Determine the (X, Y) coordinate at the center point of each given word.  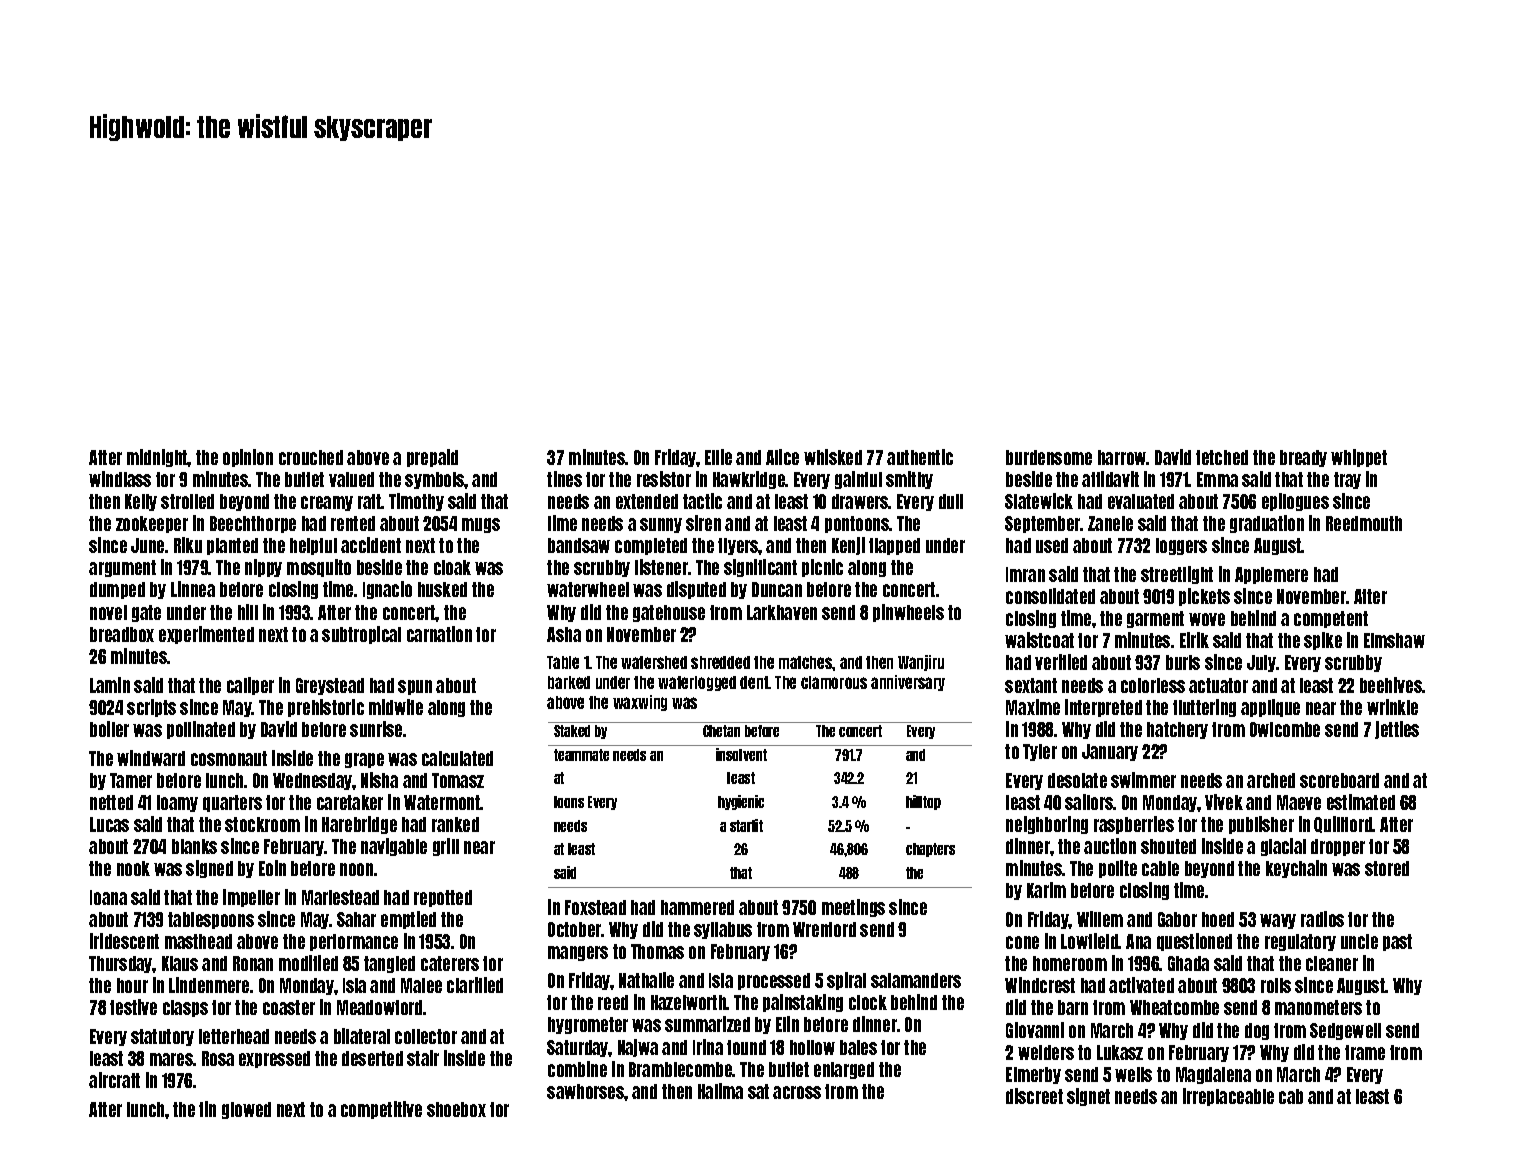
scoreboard (1339, 780)
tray (1347, 480)
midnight (157, 458)
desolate (1077, 780)
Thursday (121, 964)
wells (1133, 1074)
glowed (246, 1110)
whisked (833, 457)
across (797, 1092)
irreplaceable (1228, 1097)
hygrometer (588, 1025)
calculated (457, 758)
